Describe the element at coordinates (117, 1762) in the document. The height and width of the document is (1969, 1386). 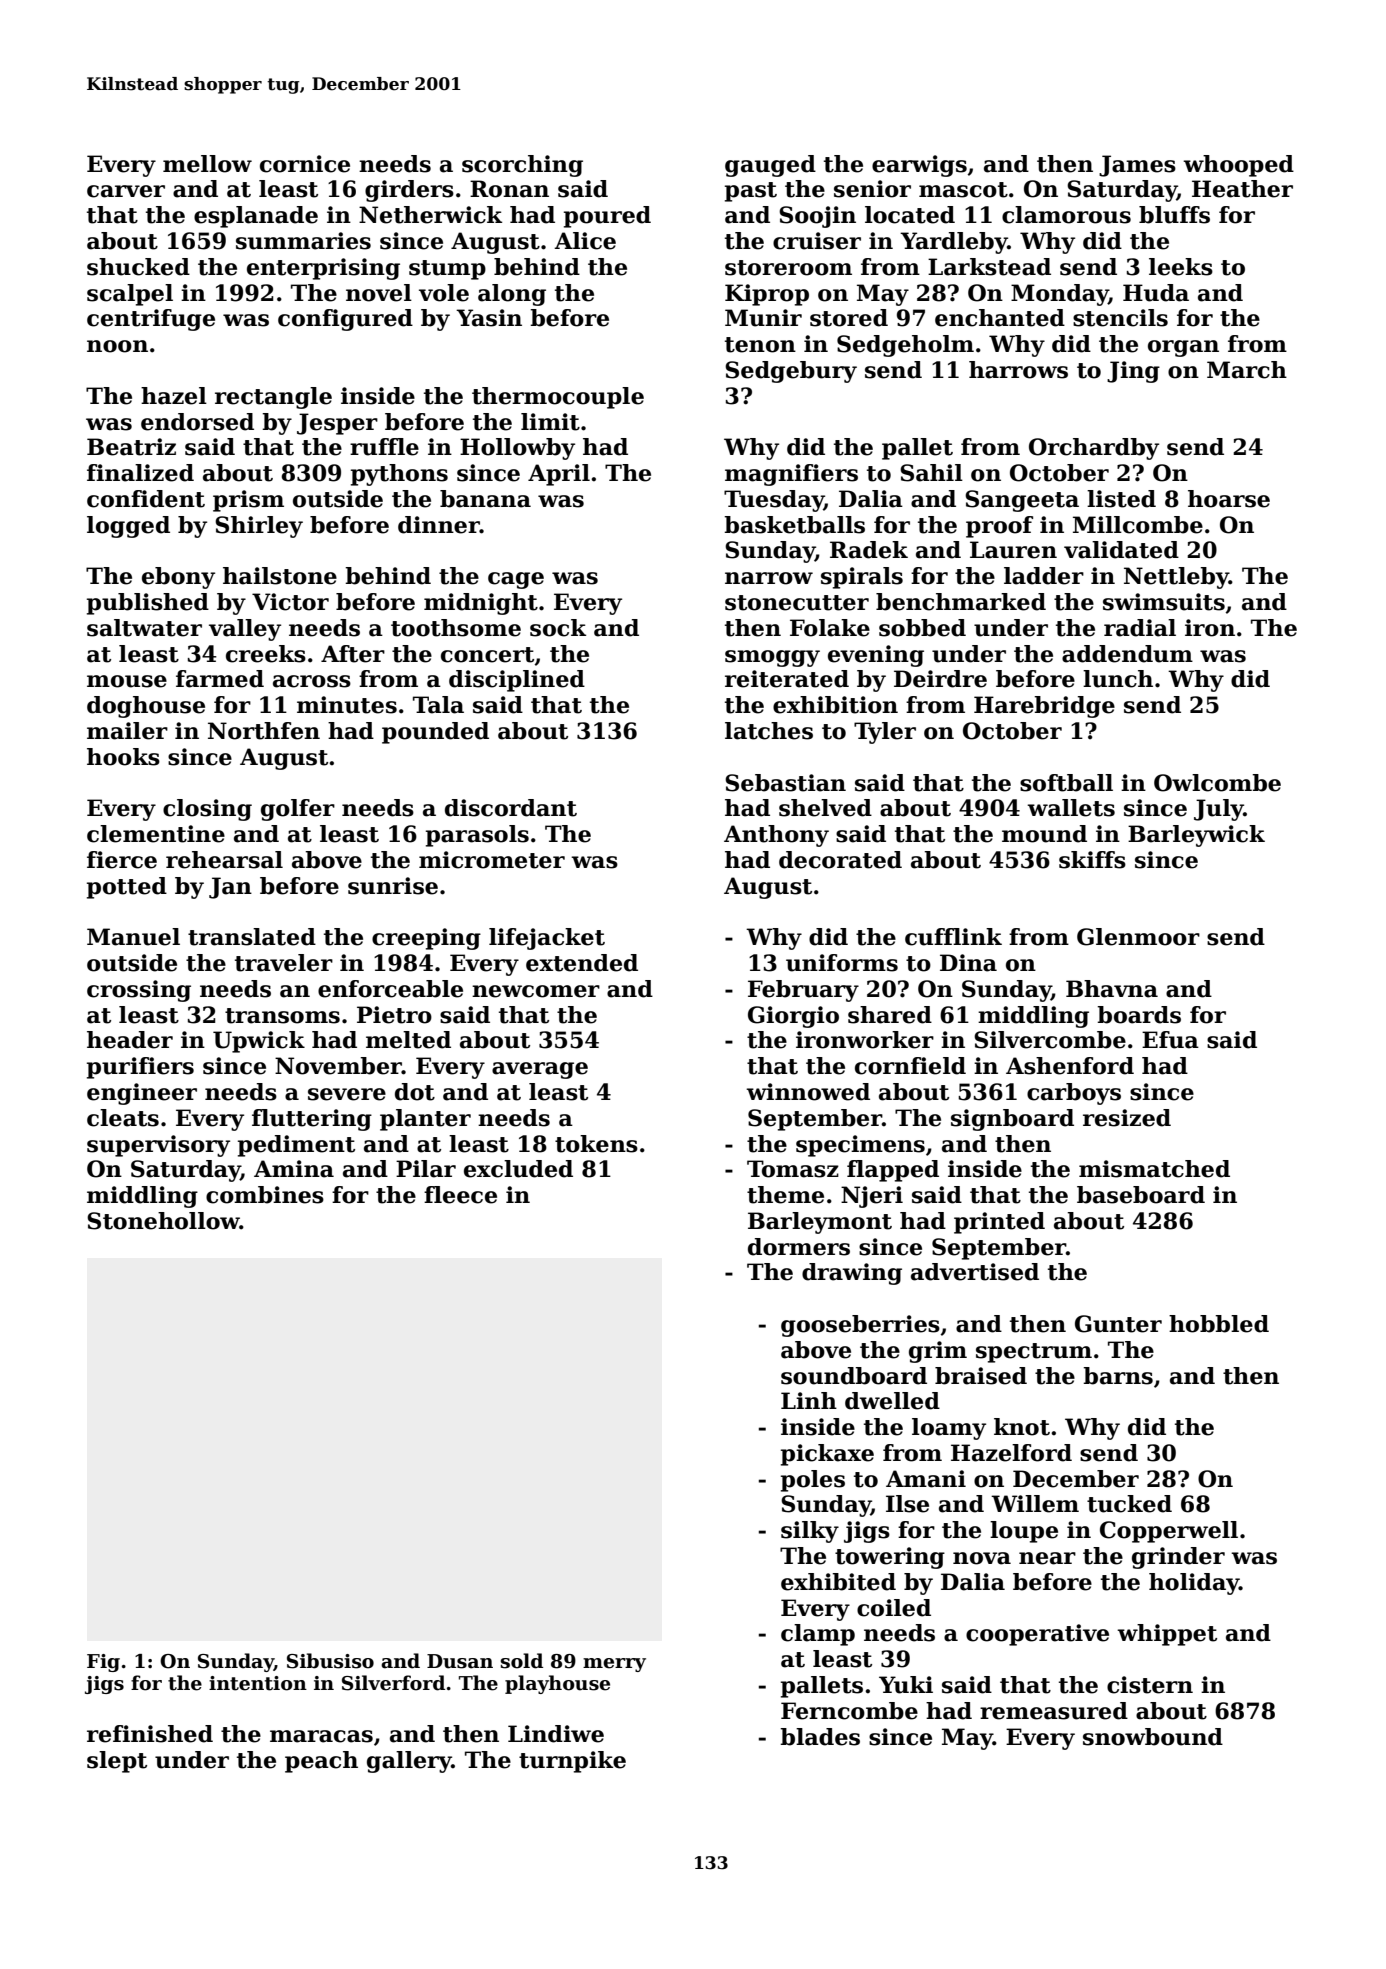
I see `slept` at that location.
